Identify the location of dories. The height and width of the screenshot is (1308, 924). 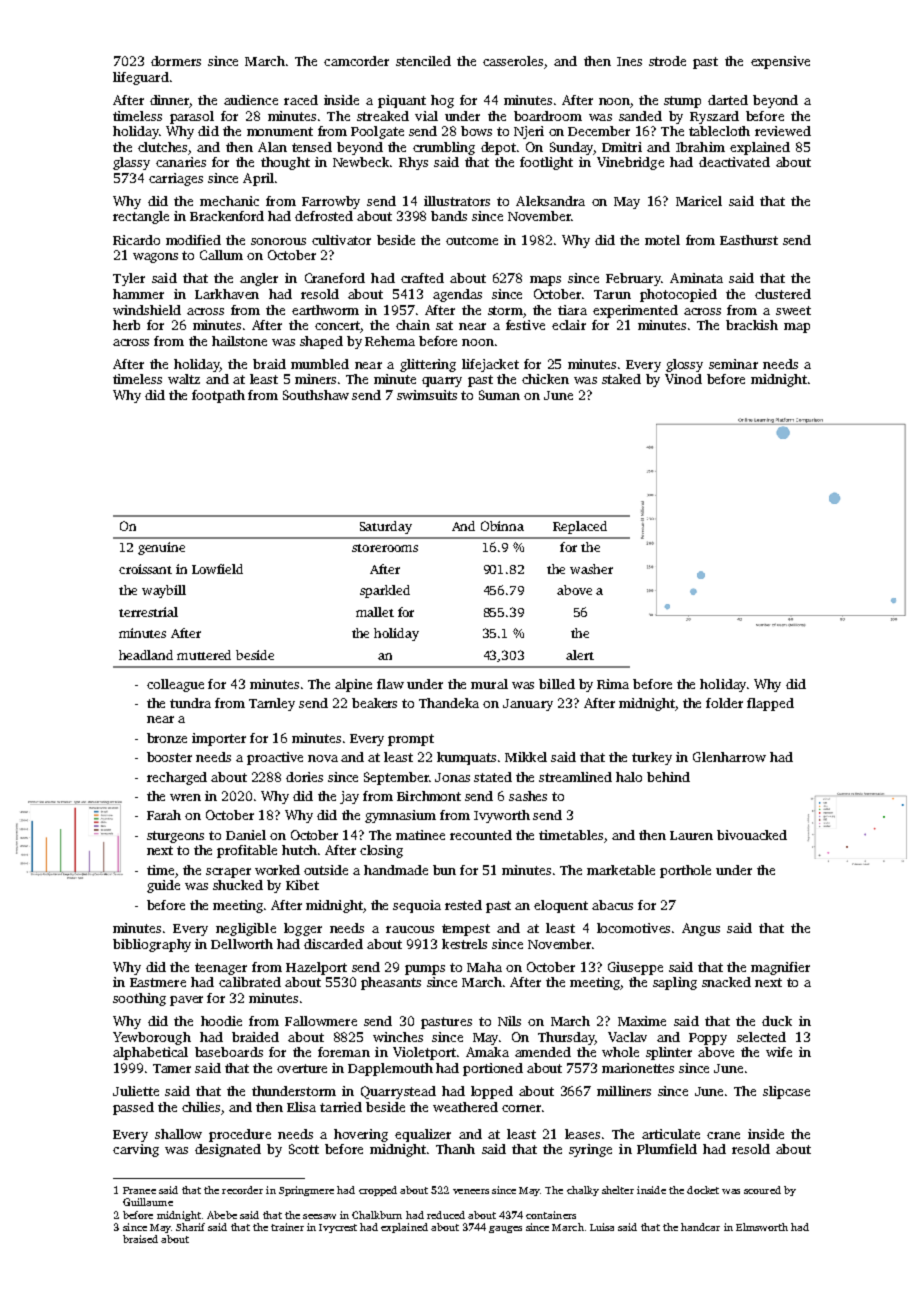
(304, 777).
